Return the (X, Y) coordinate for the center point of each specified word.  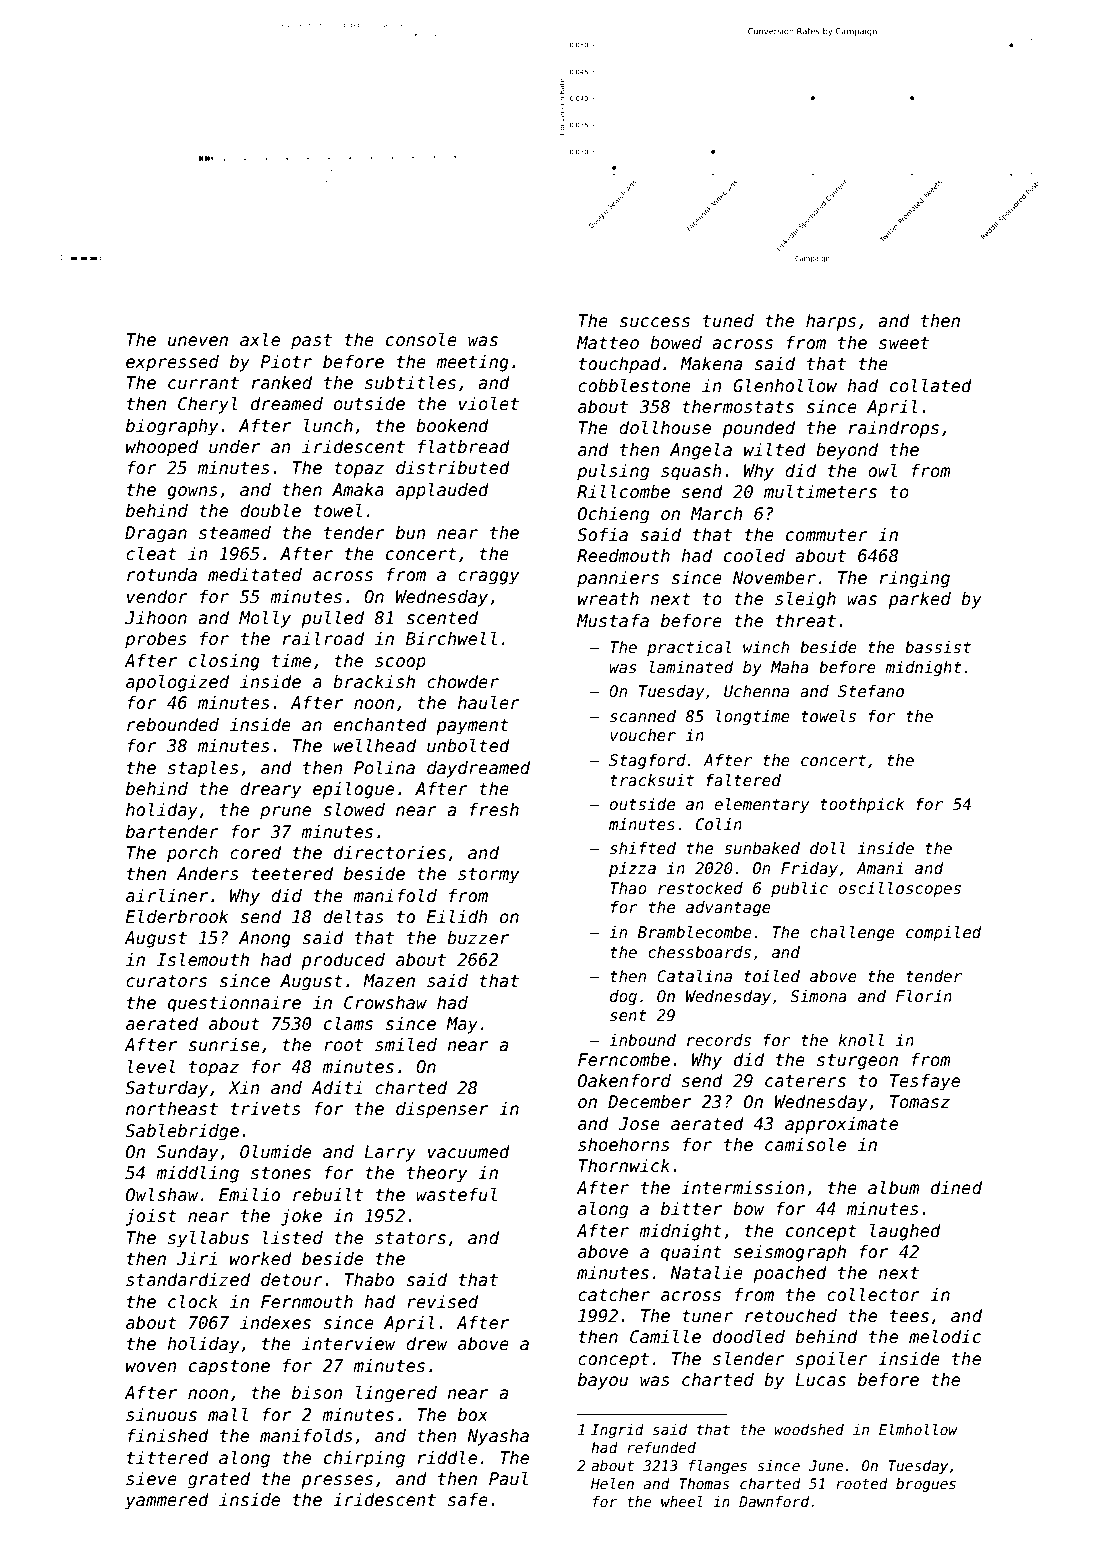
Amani (879, 868)
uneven (198, 341)
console (421, 340)
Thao (628, 888)
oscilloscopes (900, 889)
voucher (643, 735)
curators (166, 981)
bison (317, 1393)
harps (831, 322)
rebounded (173, 725)
